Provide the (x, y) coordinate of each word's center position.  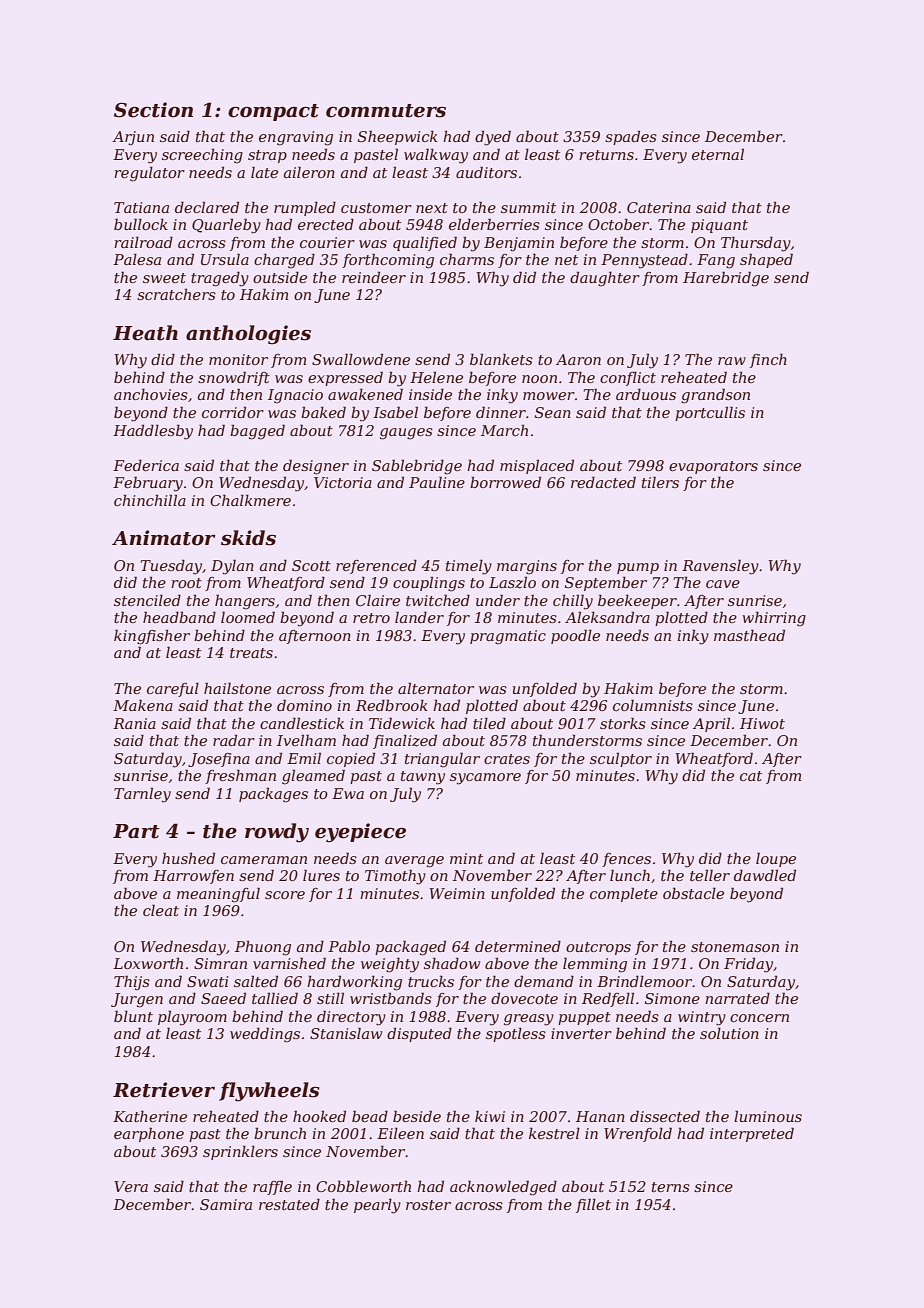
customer (376, 208)
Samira (226, 1204)
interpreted (752, 1134)
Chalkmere (250, 500)
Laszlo (512, 583)
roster (428, 1205)
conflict (628, 379)
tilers (660, 482)
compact (273, 112)
